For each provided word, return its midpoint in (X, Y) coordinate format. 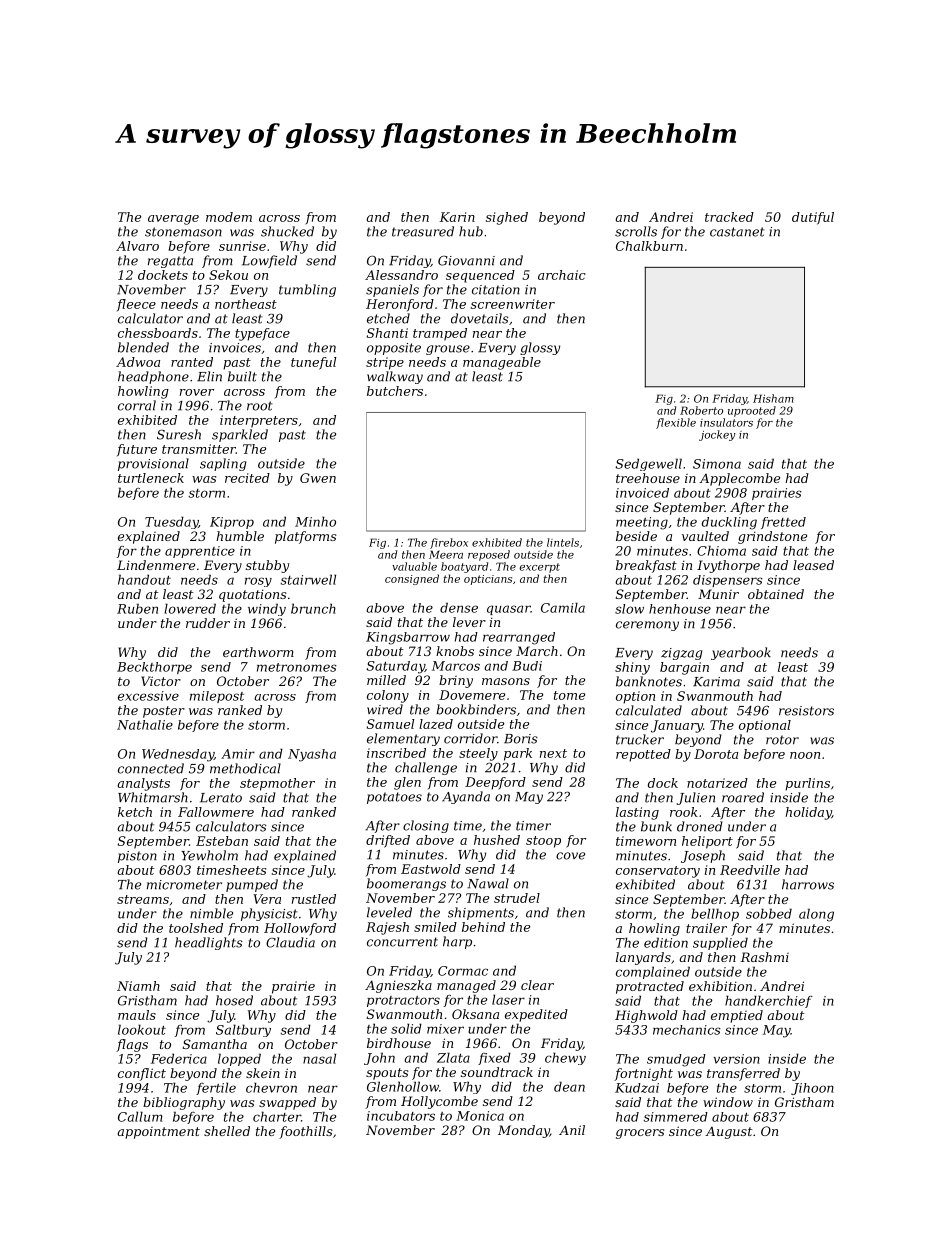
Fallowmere (216, 812)
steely (478, 754)
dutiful (813, 218)
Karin (457, 217)
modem (229, 217)
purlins (807, 784)
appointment (158, 1133)
